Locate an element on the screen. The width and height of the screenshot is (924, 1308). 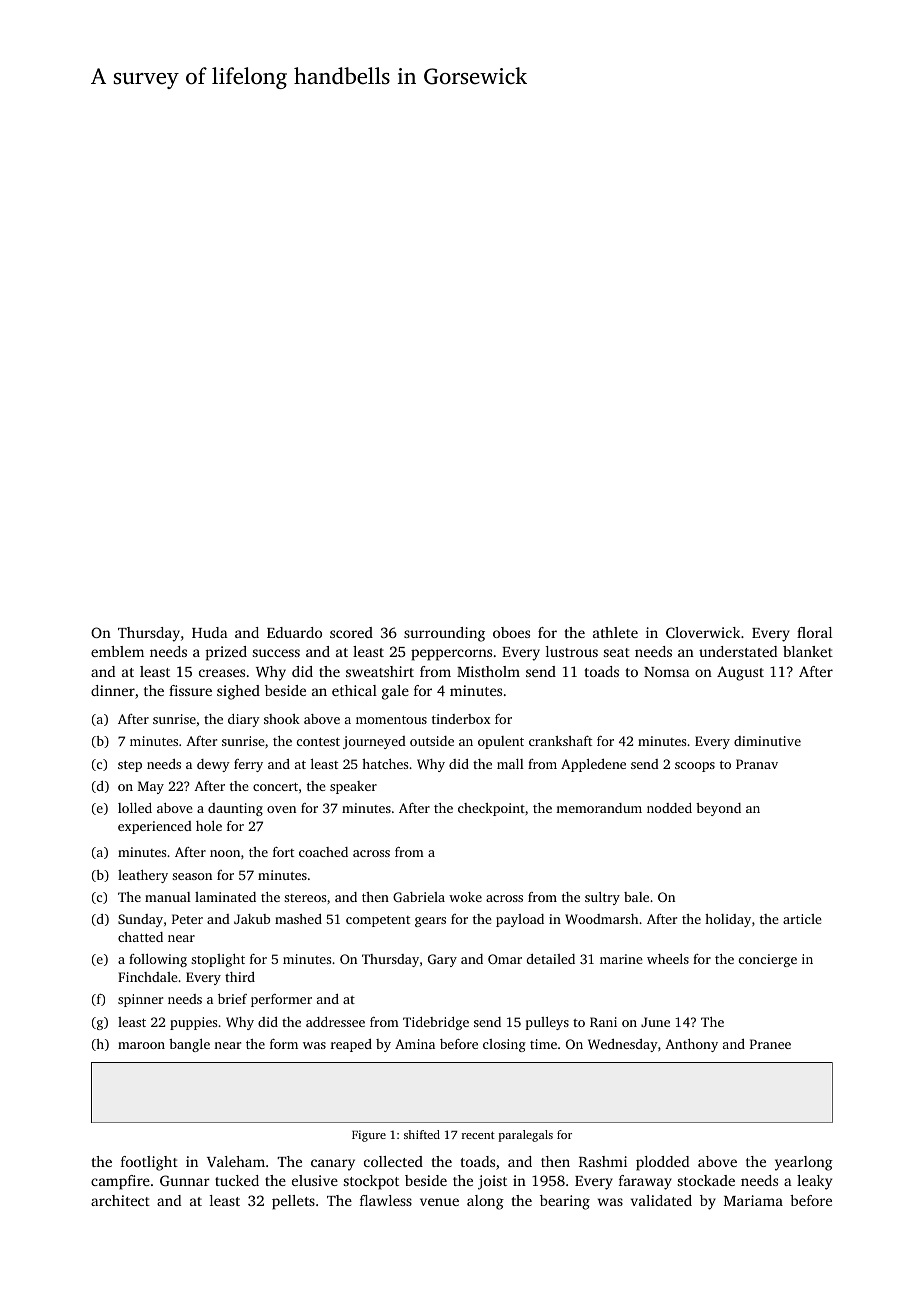
Gary is located at coordinates (442, 960).
